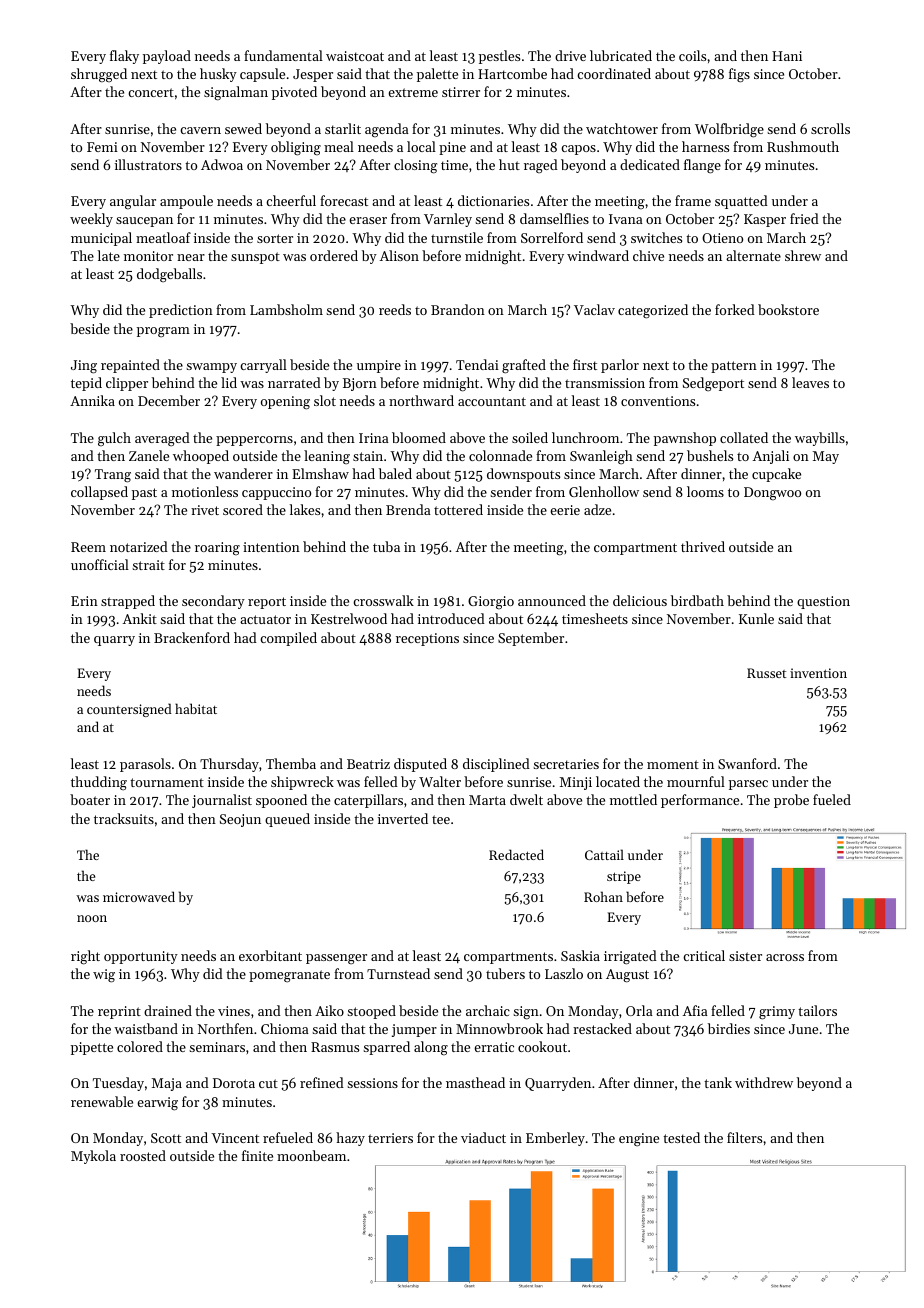  What do you see at coordinates (139, 896) in the screenshot?
I see `microwaved` at bounding box center [139, 896].
